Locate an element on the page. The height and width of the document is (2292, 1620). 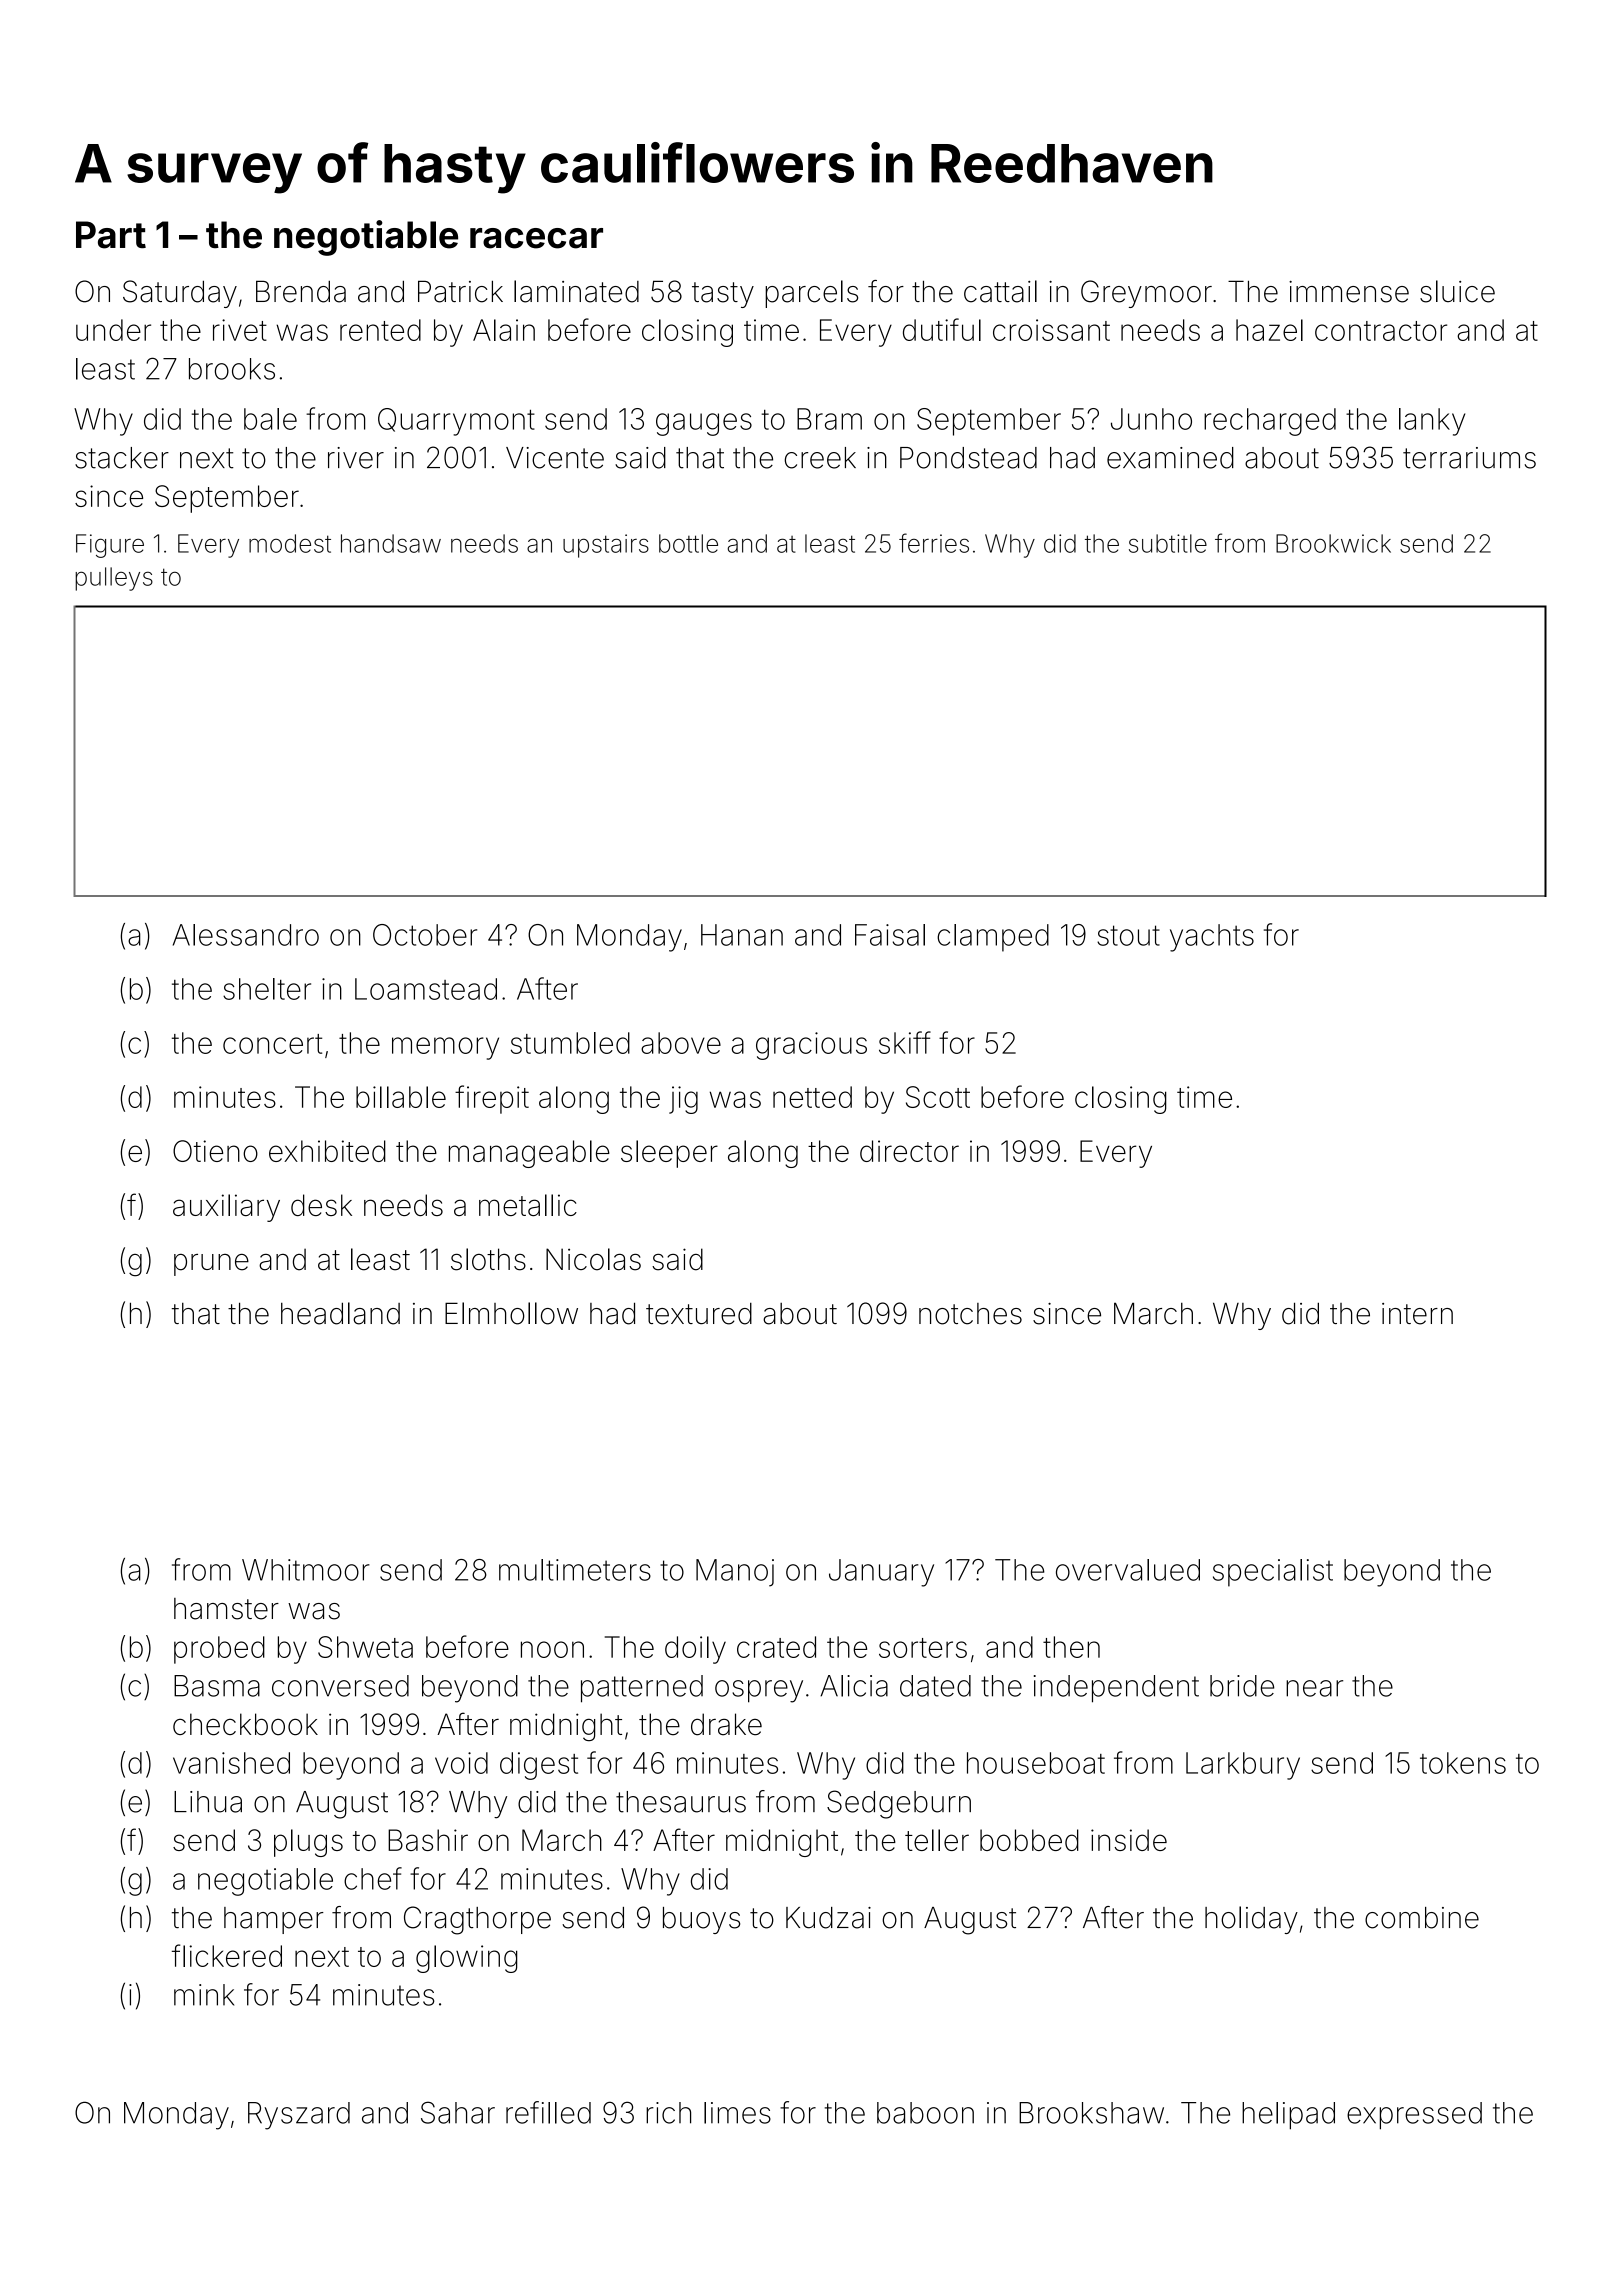
immense is located at coordinates (1349, 292).
